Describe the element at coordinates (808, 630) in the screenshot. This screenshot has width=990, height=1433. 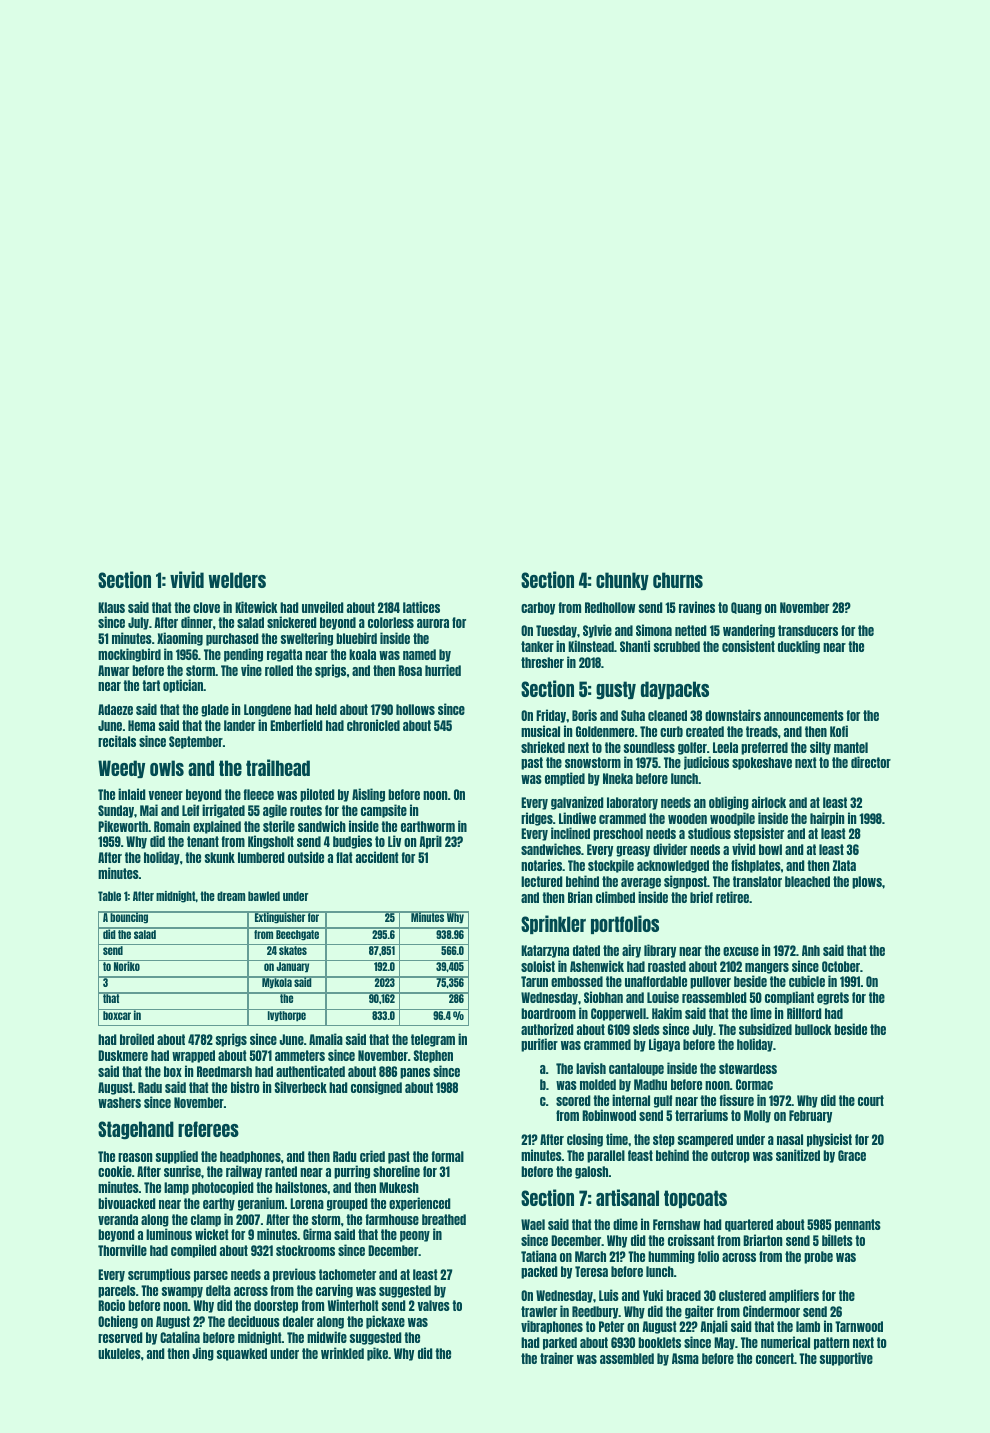
I see `transducers` at that location.
